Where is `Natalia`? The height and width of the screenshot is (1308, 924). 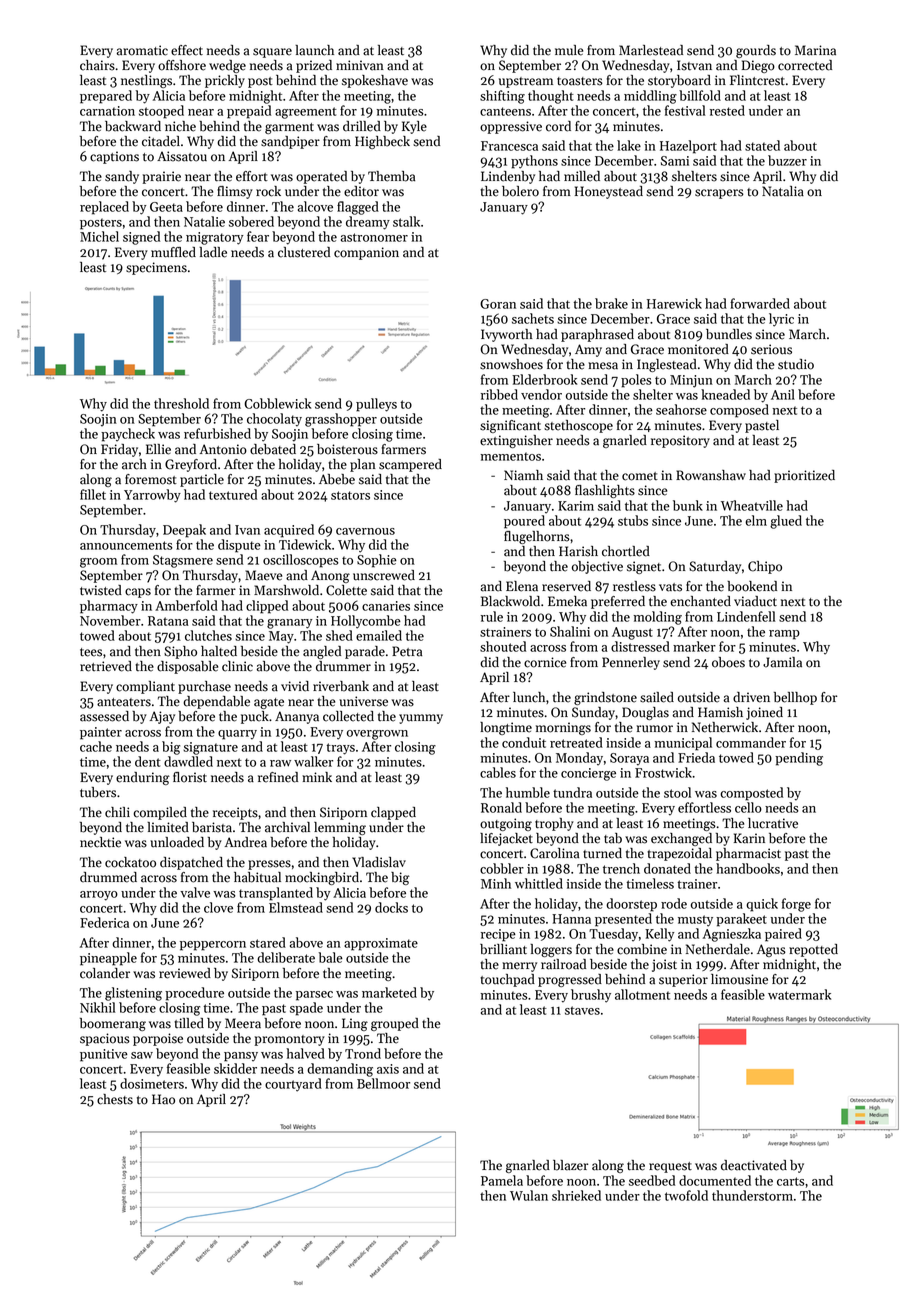
Natalia is located at coordinates (783, 191).
